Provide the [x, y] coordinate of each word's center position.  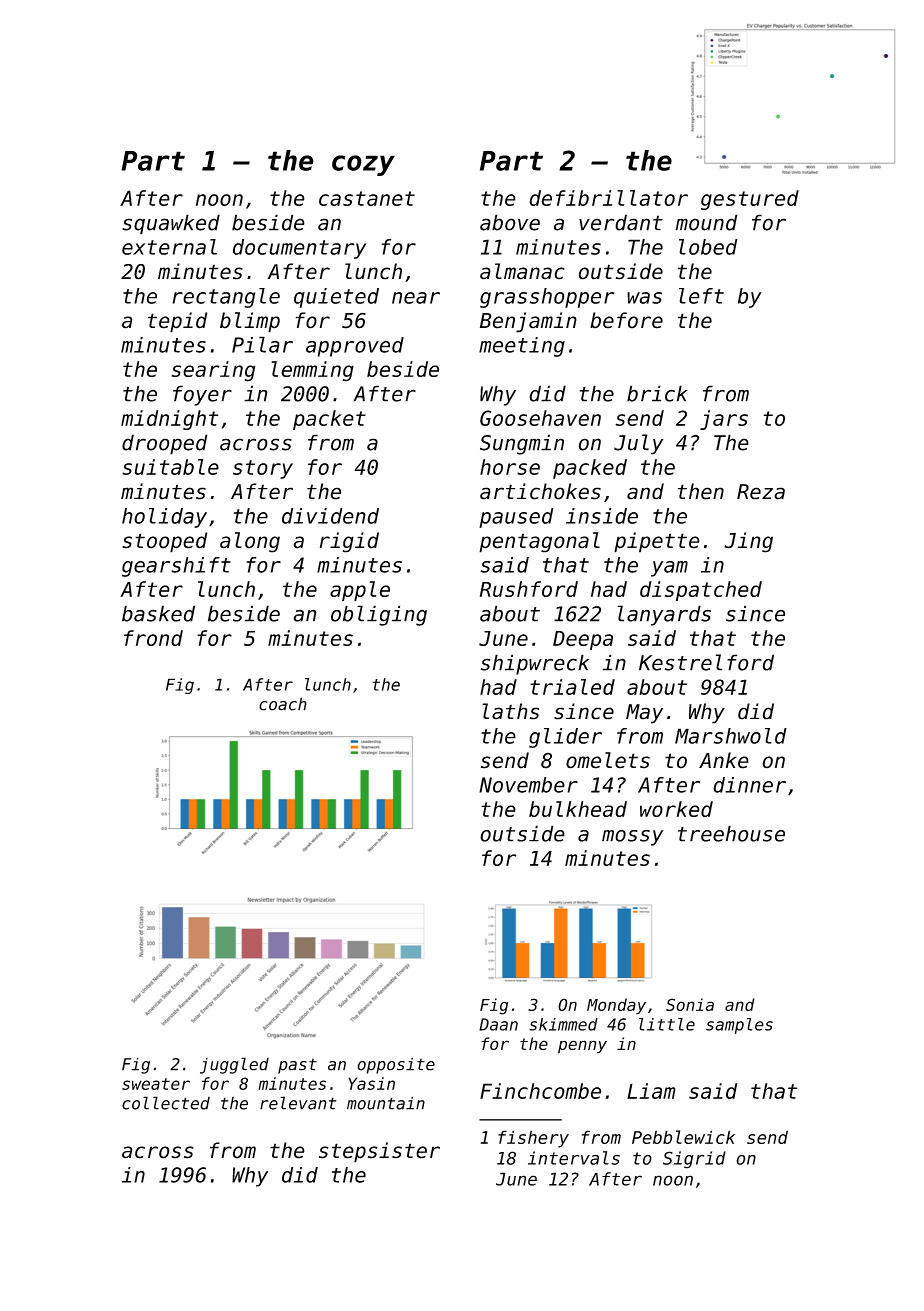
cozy [363, 165]
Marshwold [731, 736]
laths [510, 711]
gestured [750, 200]
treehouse [731, 833]
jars [724, 420]
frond [153, 638]
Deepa [583, 640]
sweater [156, 1084]
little [667, 1024]
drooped [165, 444]
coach [283, 704]
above [510, 222]
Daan [498, 1024]
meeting [522, 347]
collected [166, 1103]
